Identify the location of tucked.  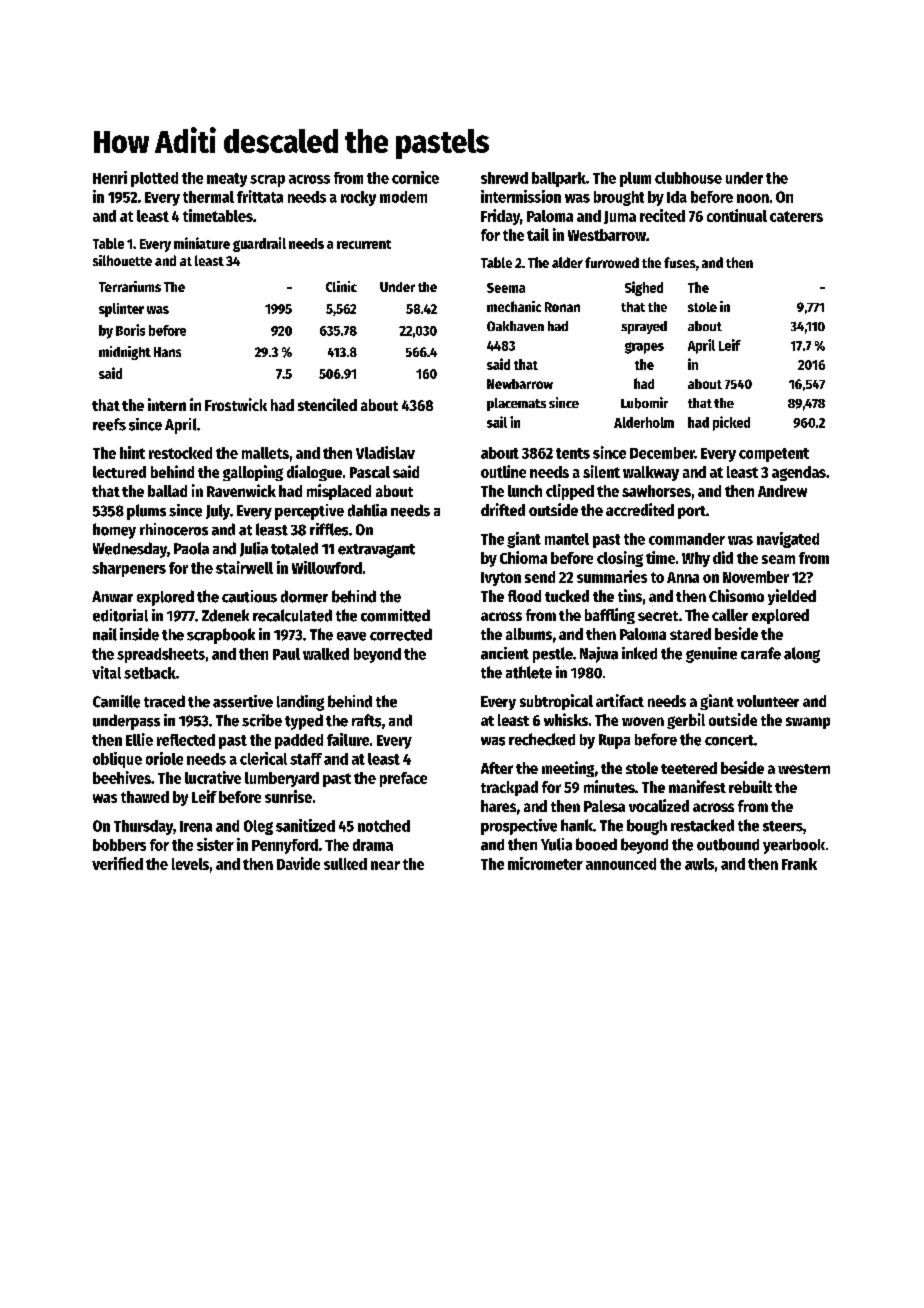
(567, 596).
